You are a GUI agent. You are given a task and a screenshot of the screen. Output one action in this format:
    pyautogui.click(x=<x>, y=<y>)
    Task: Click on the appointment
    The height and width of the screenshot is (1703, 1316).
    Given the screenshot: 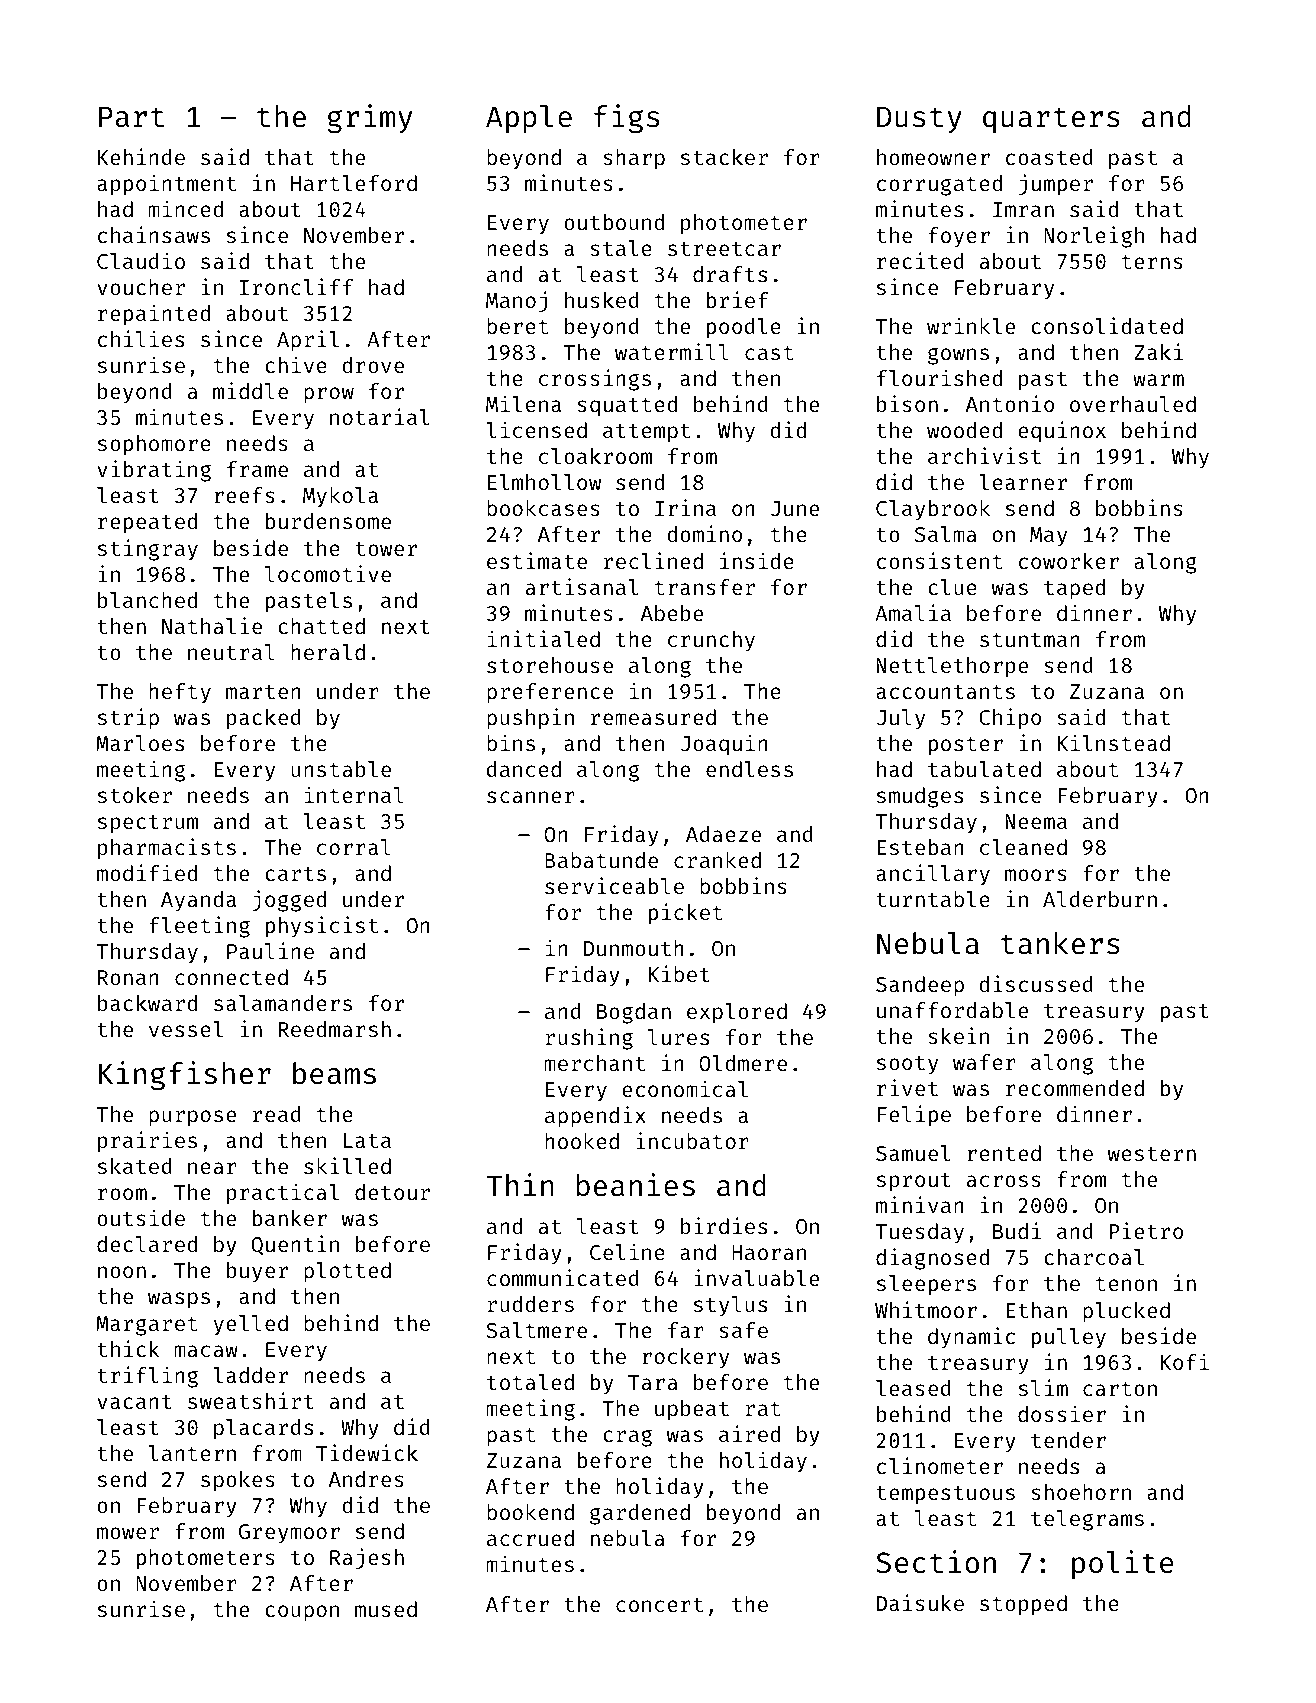 What is the action you would take?
    pyautogui.click(x=166, y=185)
